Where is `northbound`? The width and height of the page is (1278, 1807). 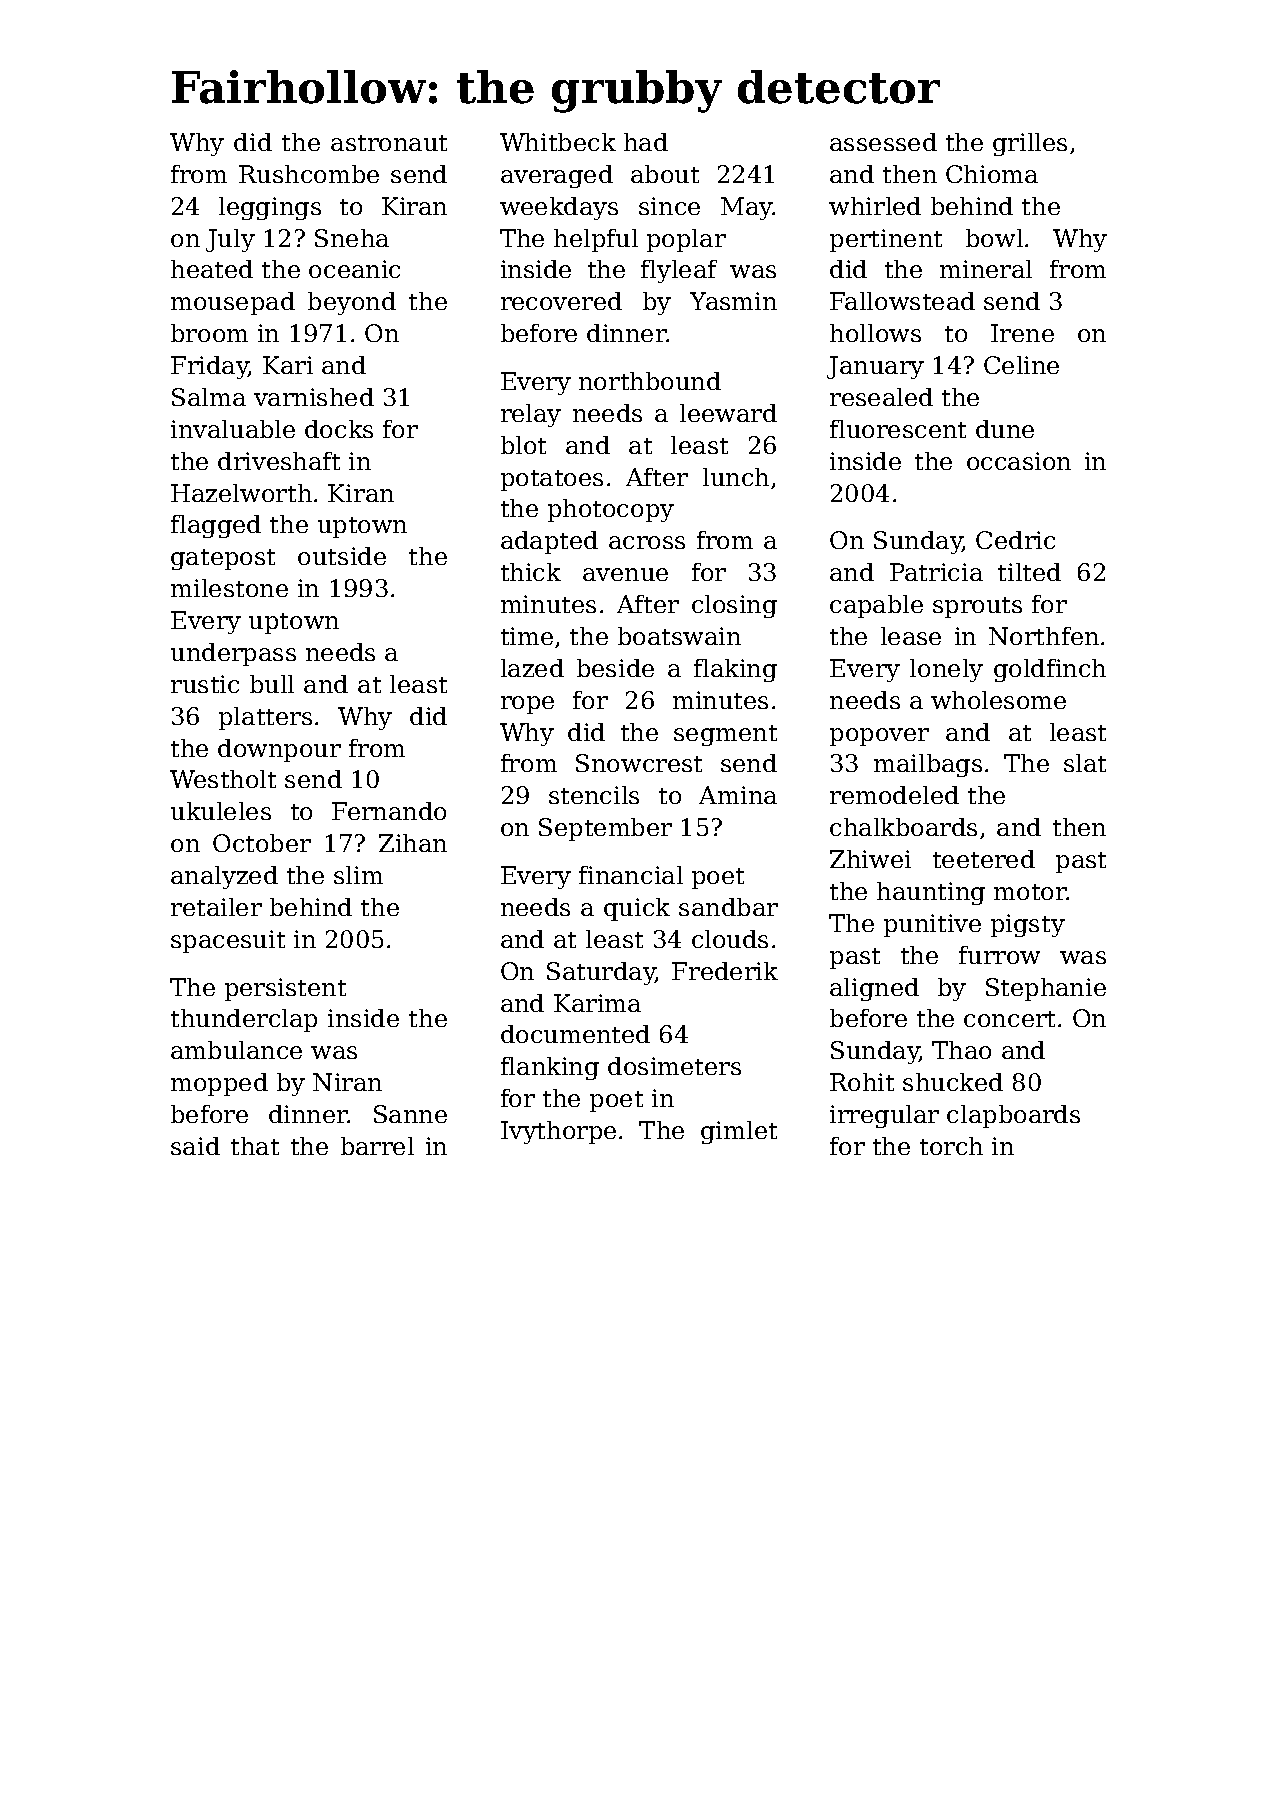 northbound is located at coordinates (650, 381).
